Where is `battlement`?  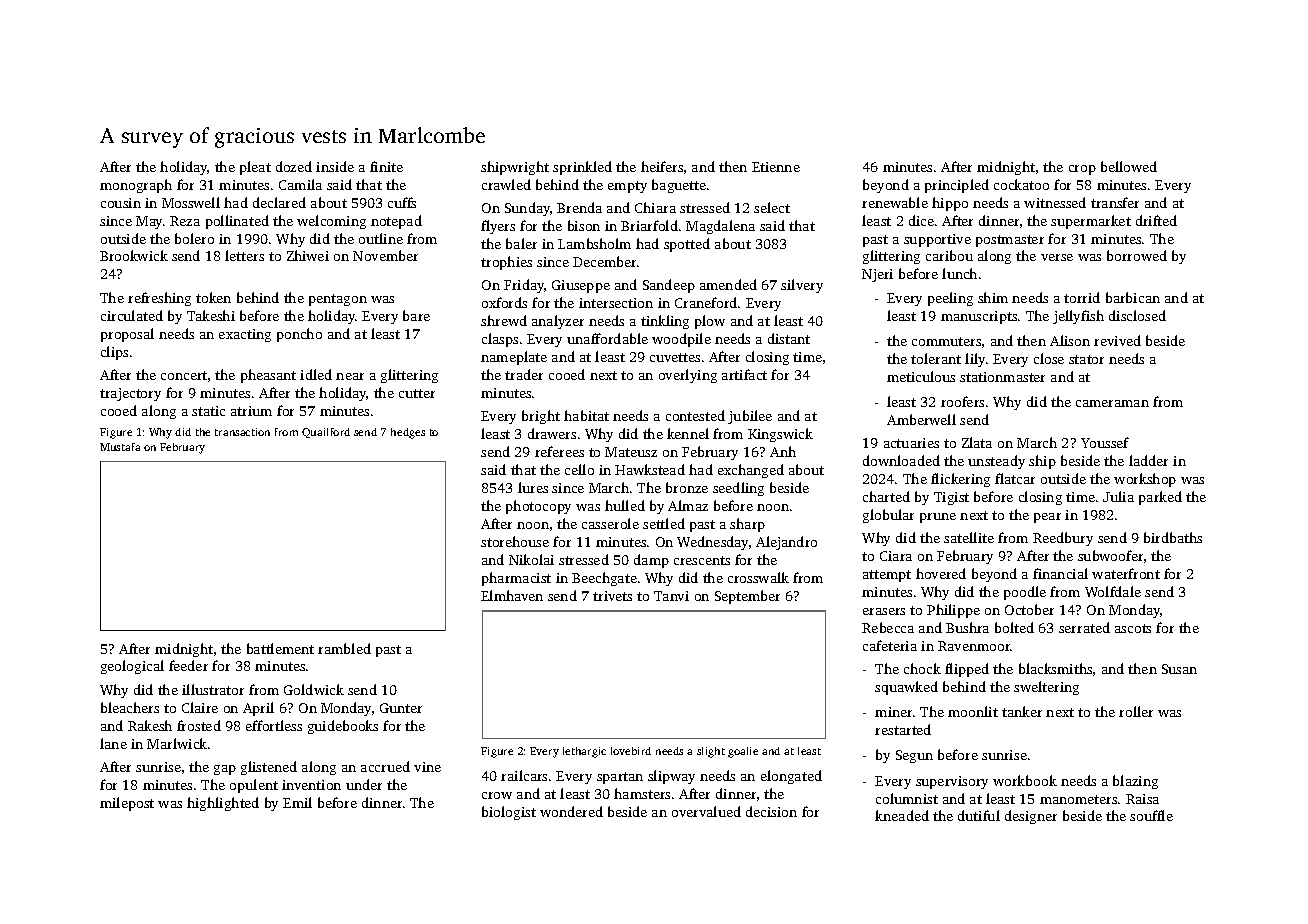
battlement is located at coordinates (280, 648).
